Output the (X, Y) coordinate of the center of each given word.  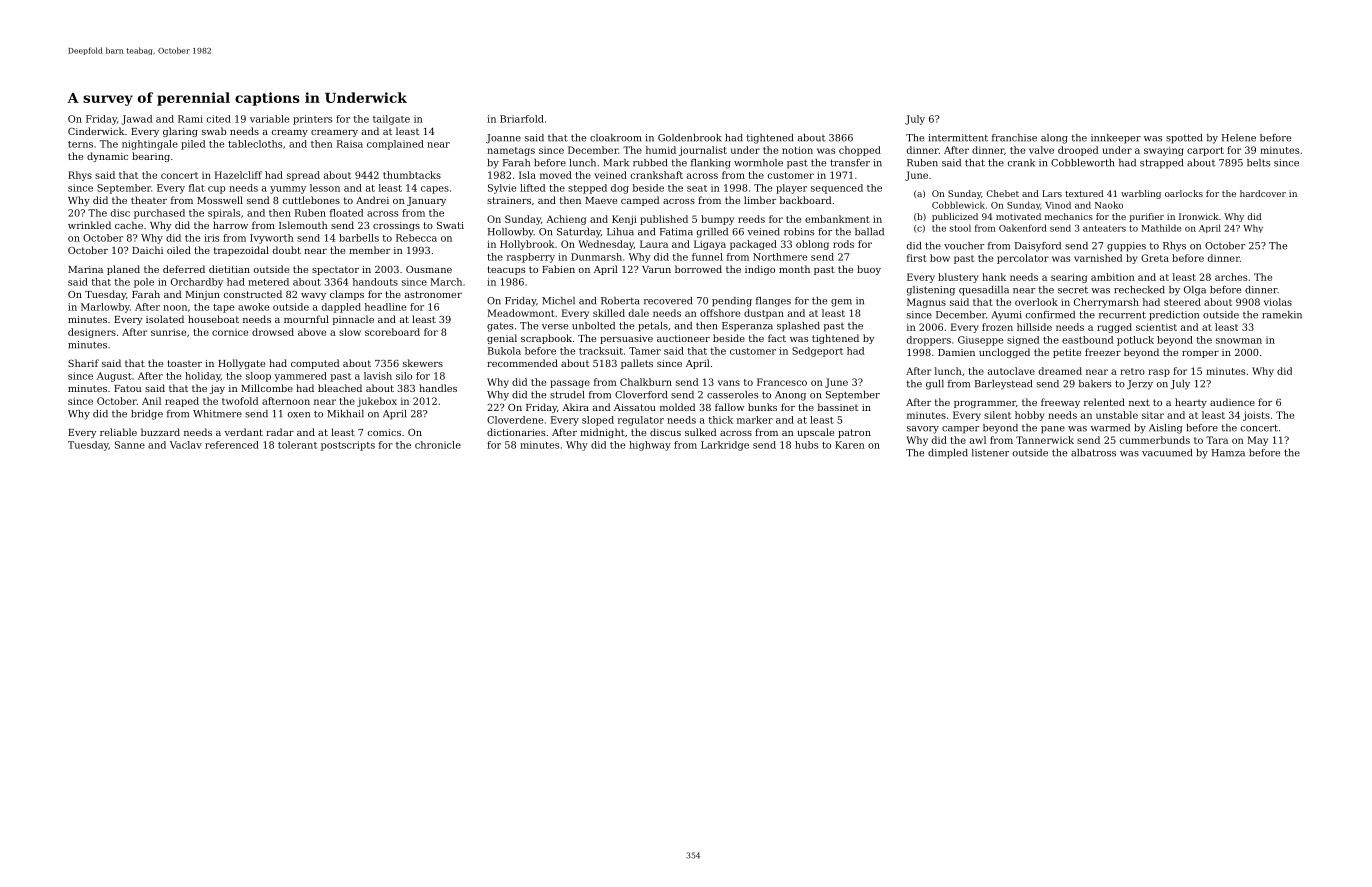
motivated (1018, 216)
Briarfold (522, 119)
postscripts (348, 446)
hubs (806, 445)
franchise (1014, 138)
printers (312, 120)
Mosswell (220, 200)
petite (1067, 353)
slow (350, 332)
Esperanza (747, 327)
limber (760, 200)
